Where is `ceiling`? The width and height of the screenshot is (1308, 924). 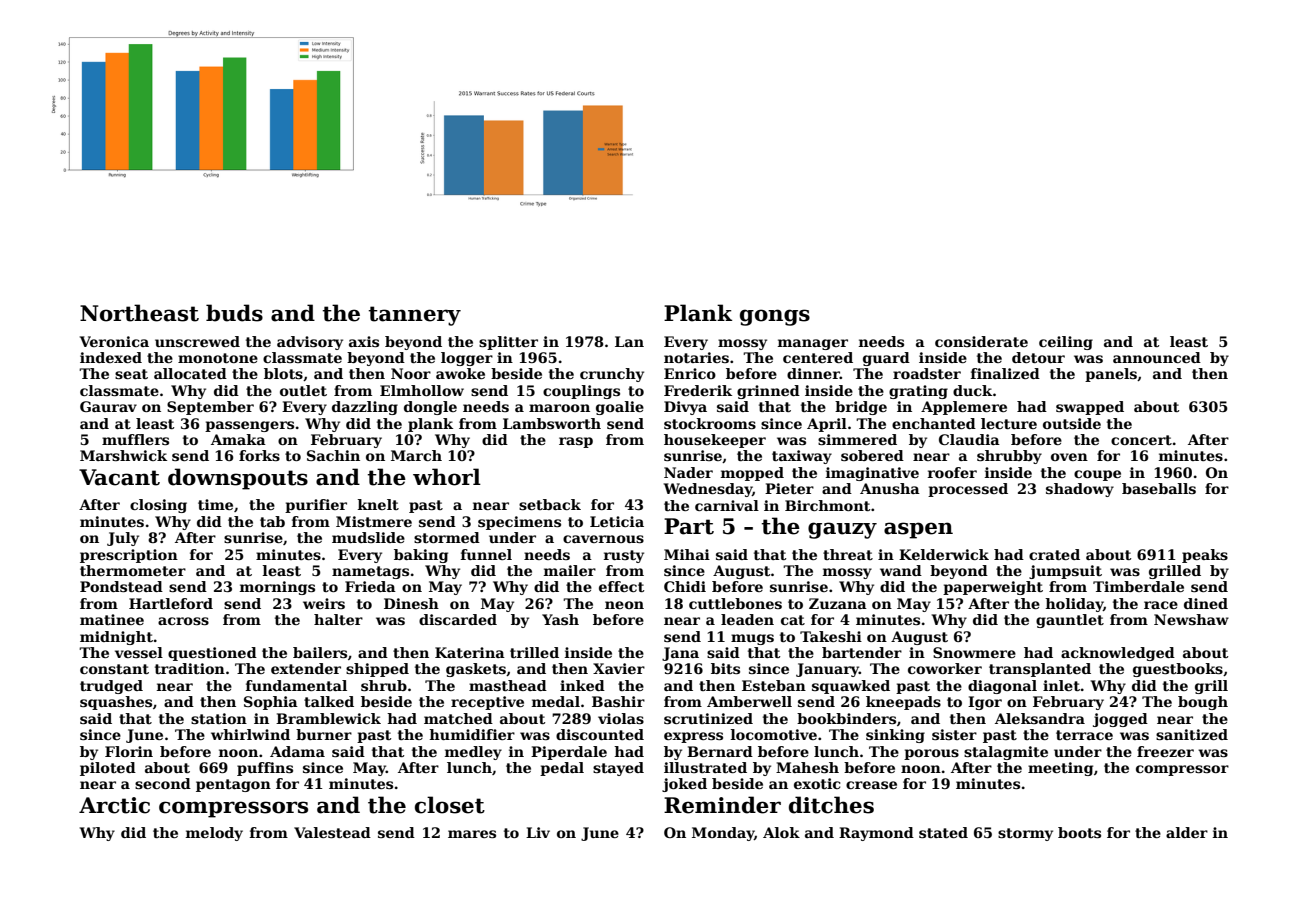 ceiling is located at coordinates (1066, 343).
